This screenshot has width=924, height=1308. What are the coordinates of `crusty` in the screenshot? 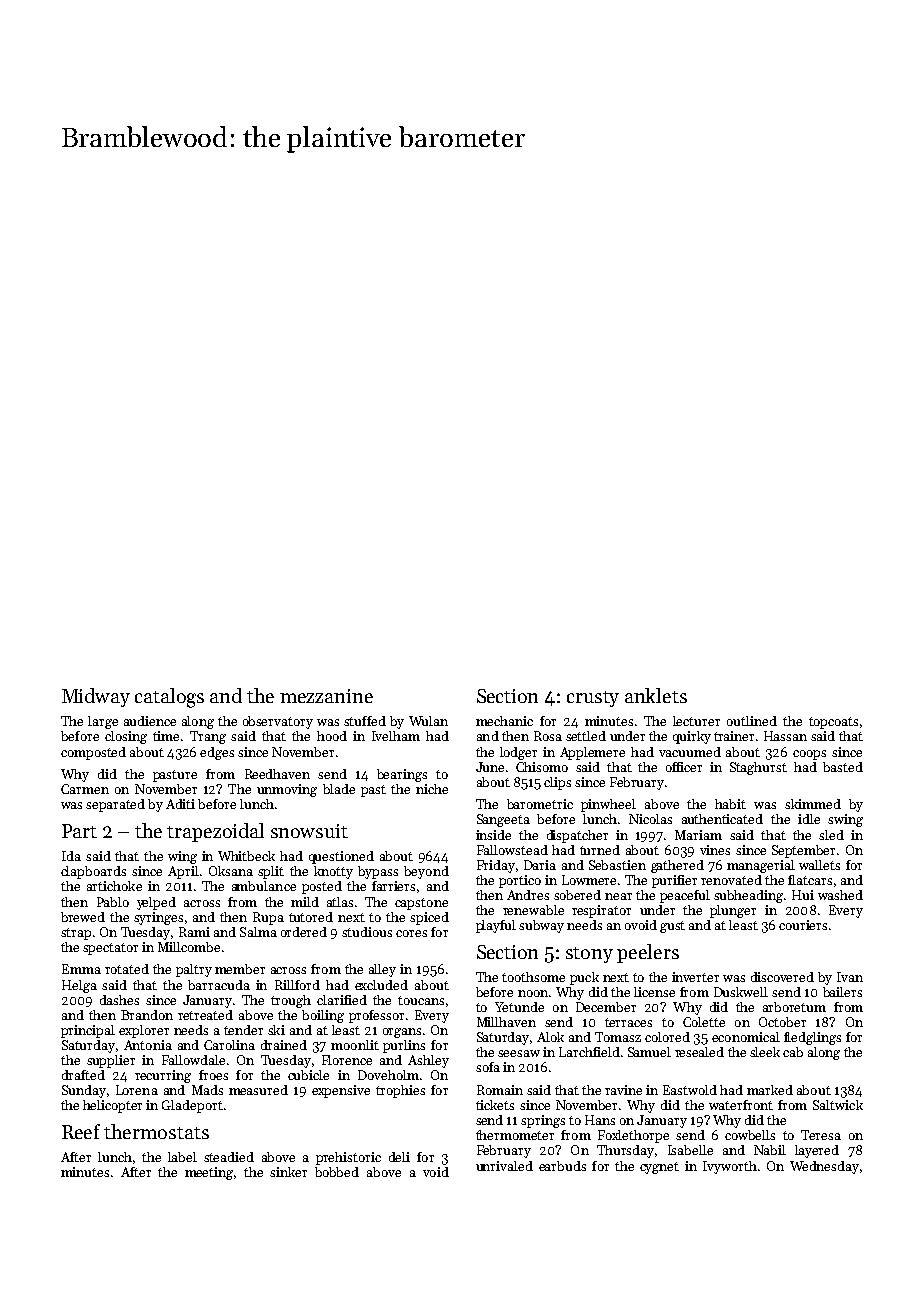 It's located at (593, 699).
